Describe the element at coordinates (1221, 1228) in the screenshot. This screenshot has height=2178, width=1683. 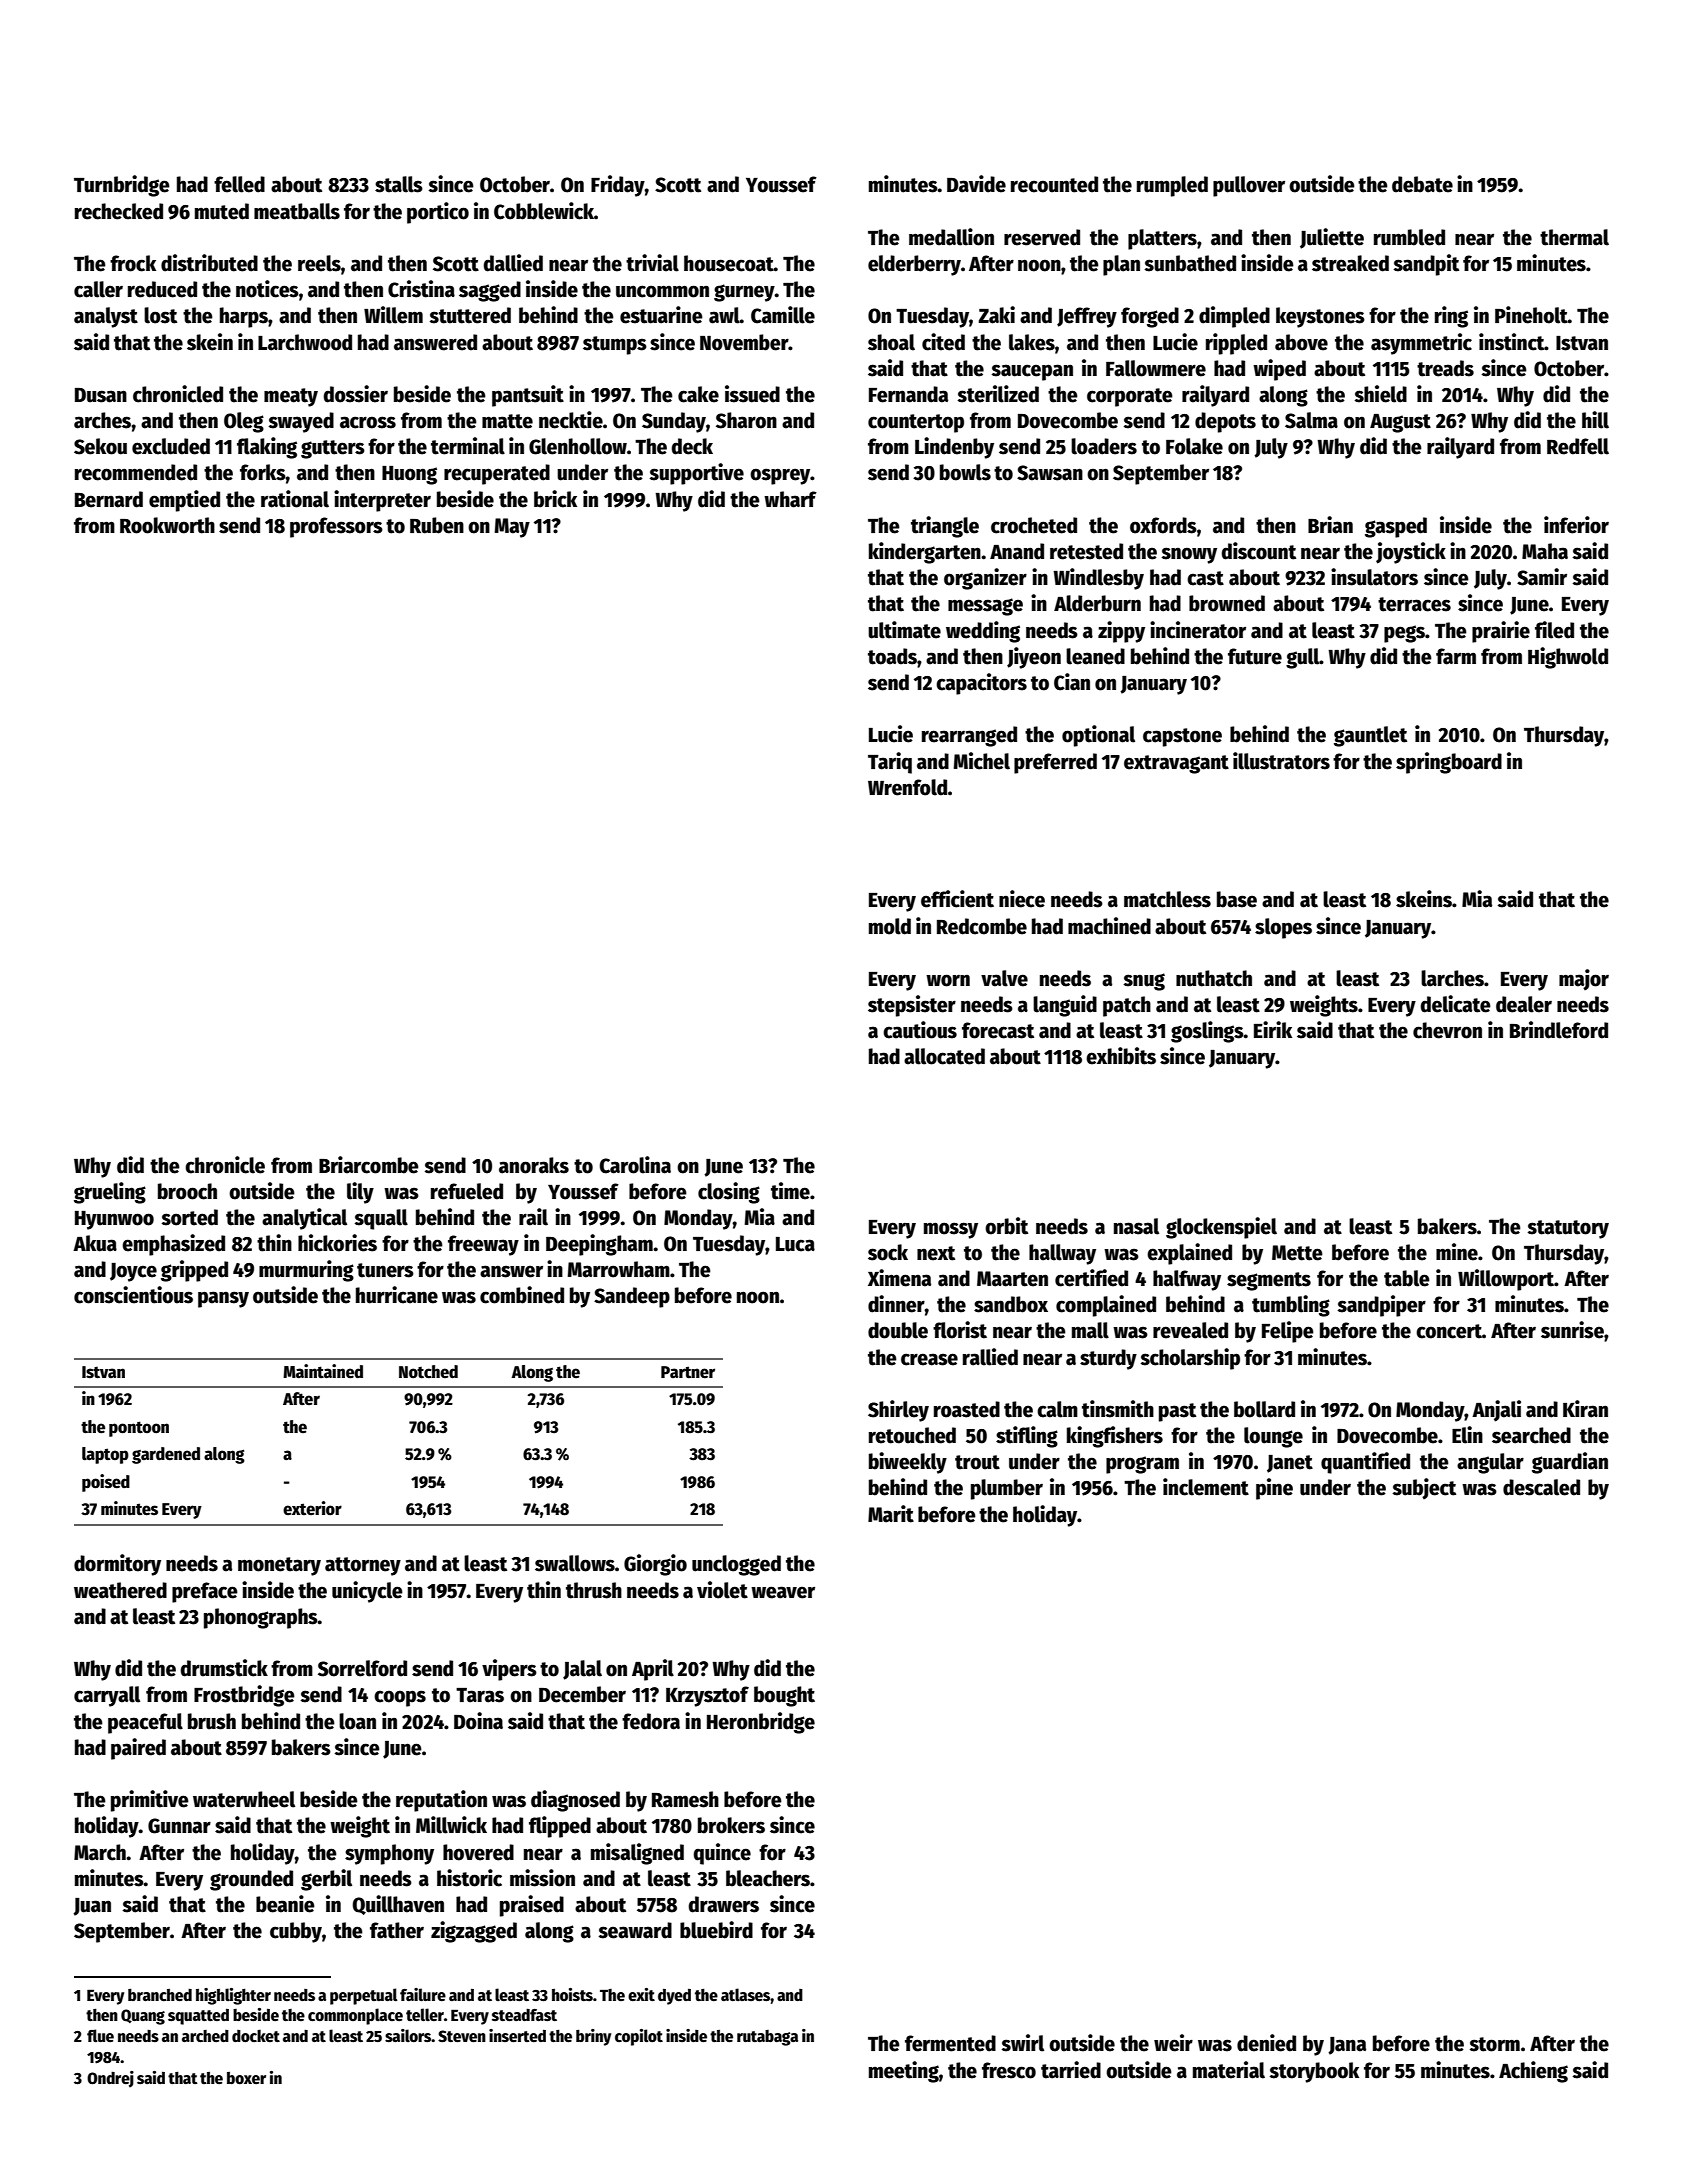
I see `glockenspiel` at that location.
